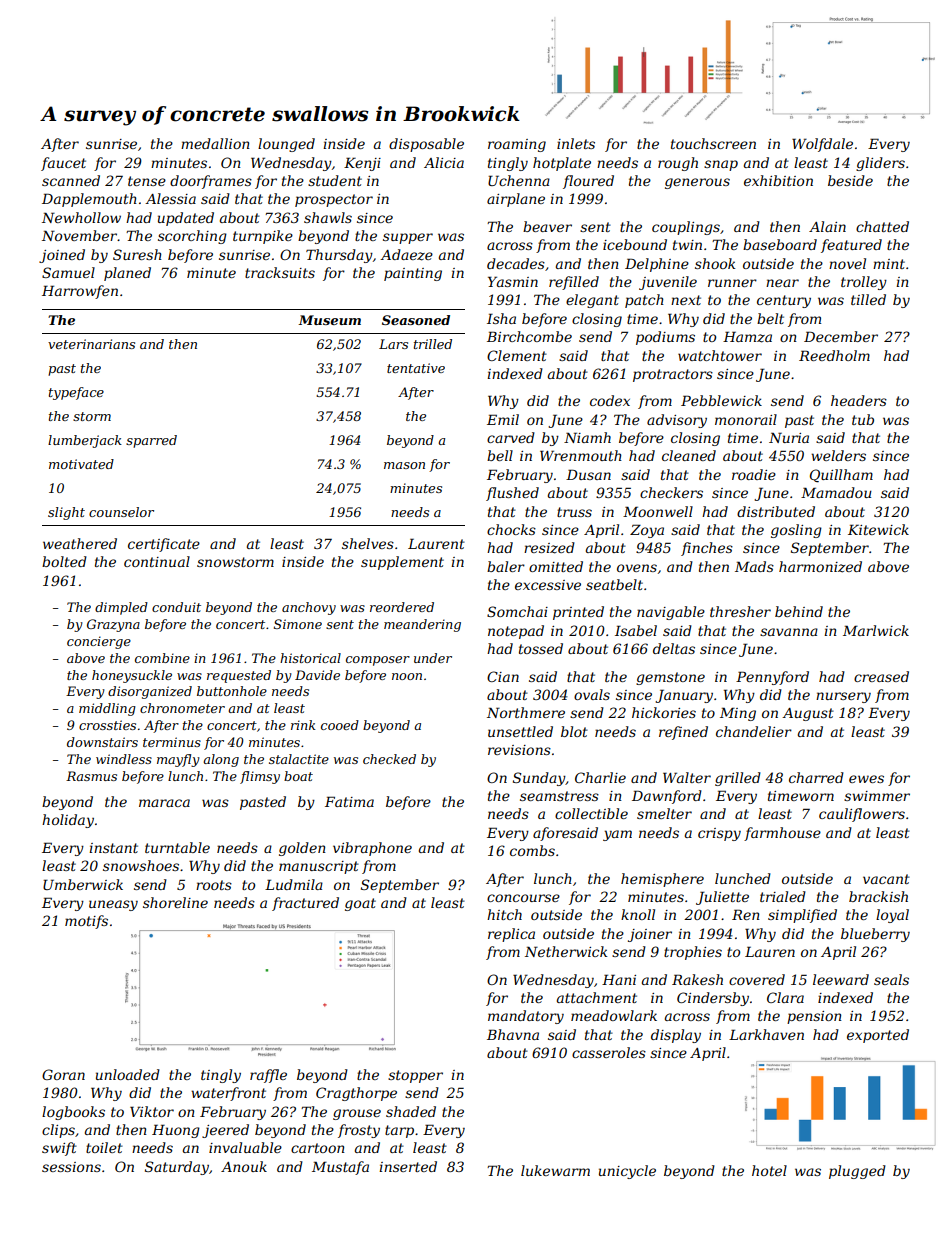  I want to click on Wolfdale, so click(822, 145).
